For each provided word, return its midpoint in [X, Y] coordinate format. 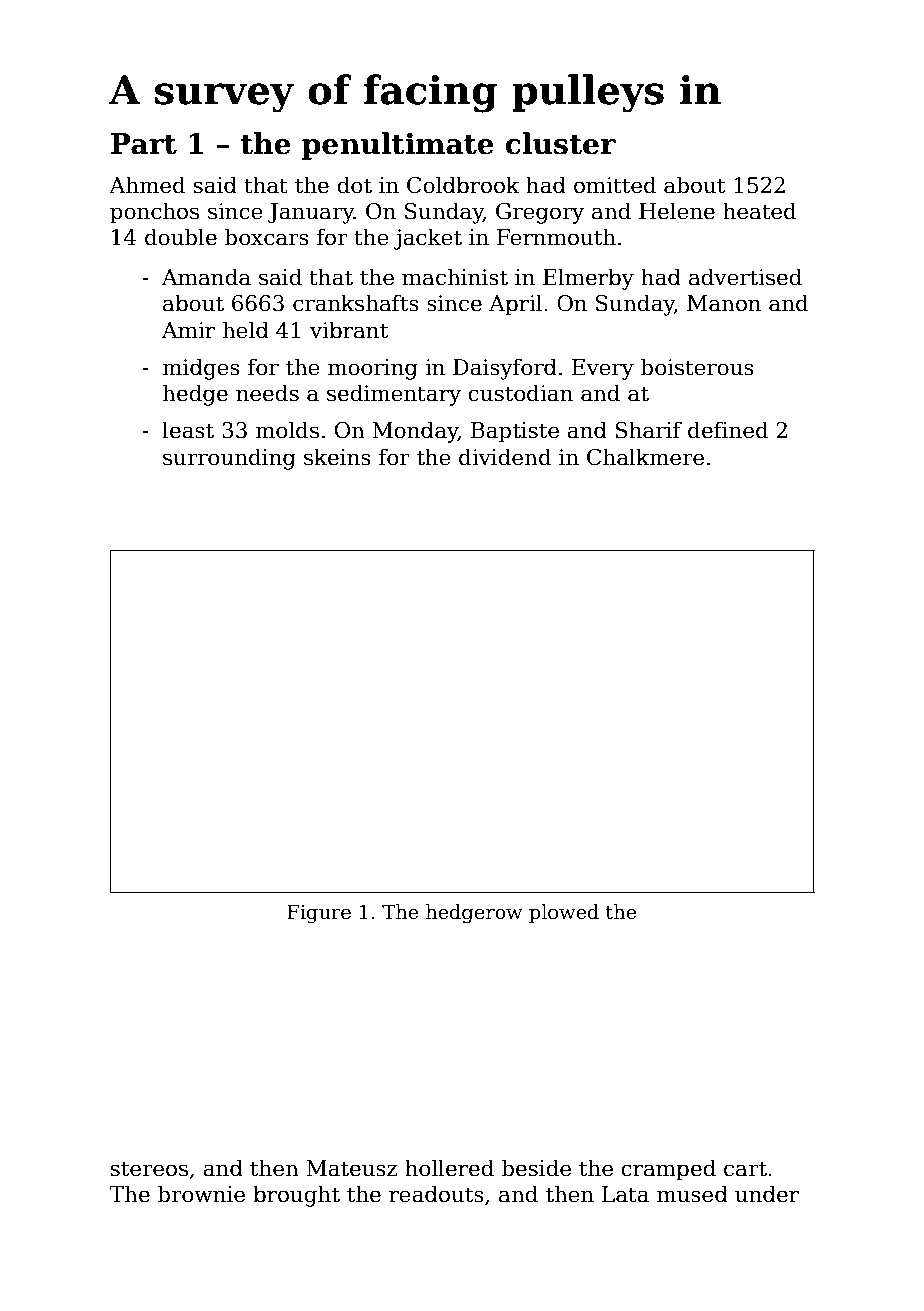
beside [536, 1168]
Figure [319, 914]
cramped [668, 1170]
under [767, 1194]
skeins [337, 457]
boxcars [267, 237]
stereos [149, 1169]
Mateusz [351, 1168]
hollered [449, 1168]
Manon [724, 303]
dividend [505, 457]
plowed [564, 913]
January [311, 213]
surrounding [229, 459]
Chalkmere [645, 457]
